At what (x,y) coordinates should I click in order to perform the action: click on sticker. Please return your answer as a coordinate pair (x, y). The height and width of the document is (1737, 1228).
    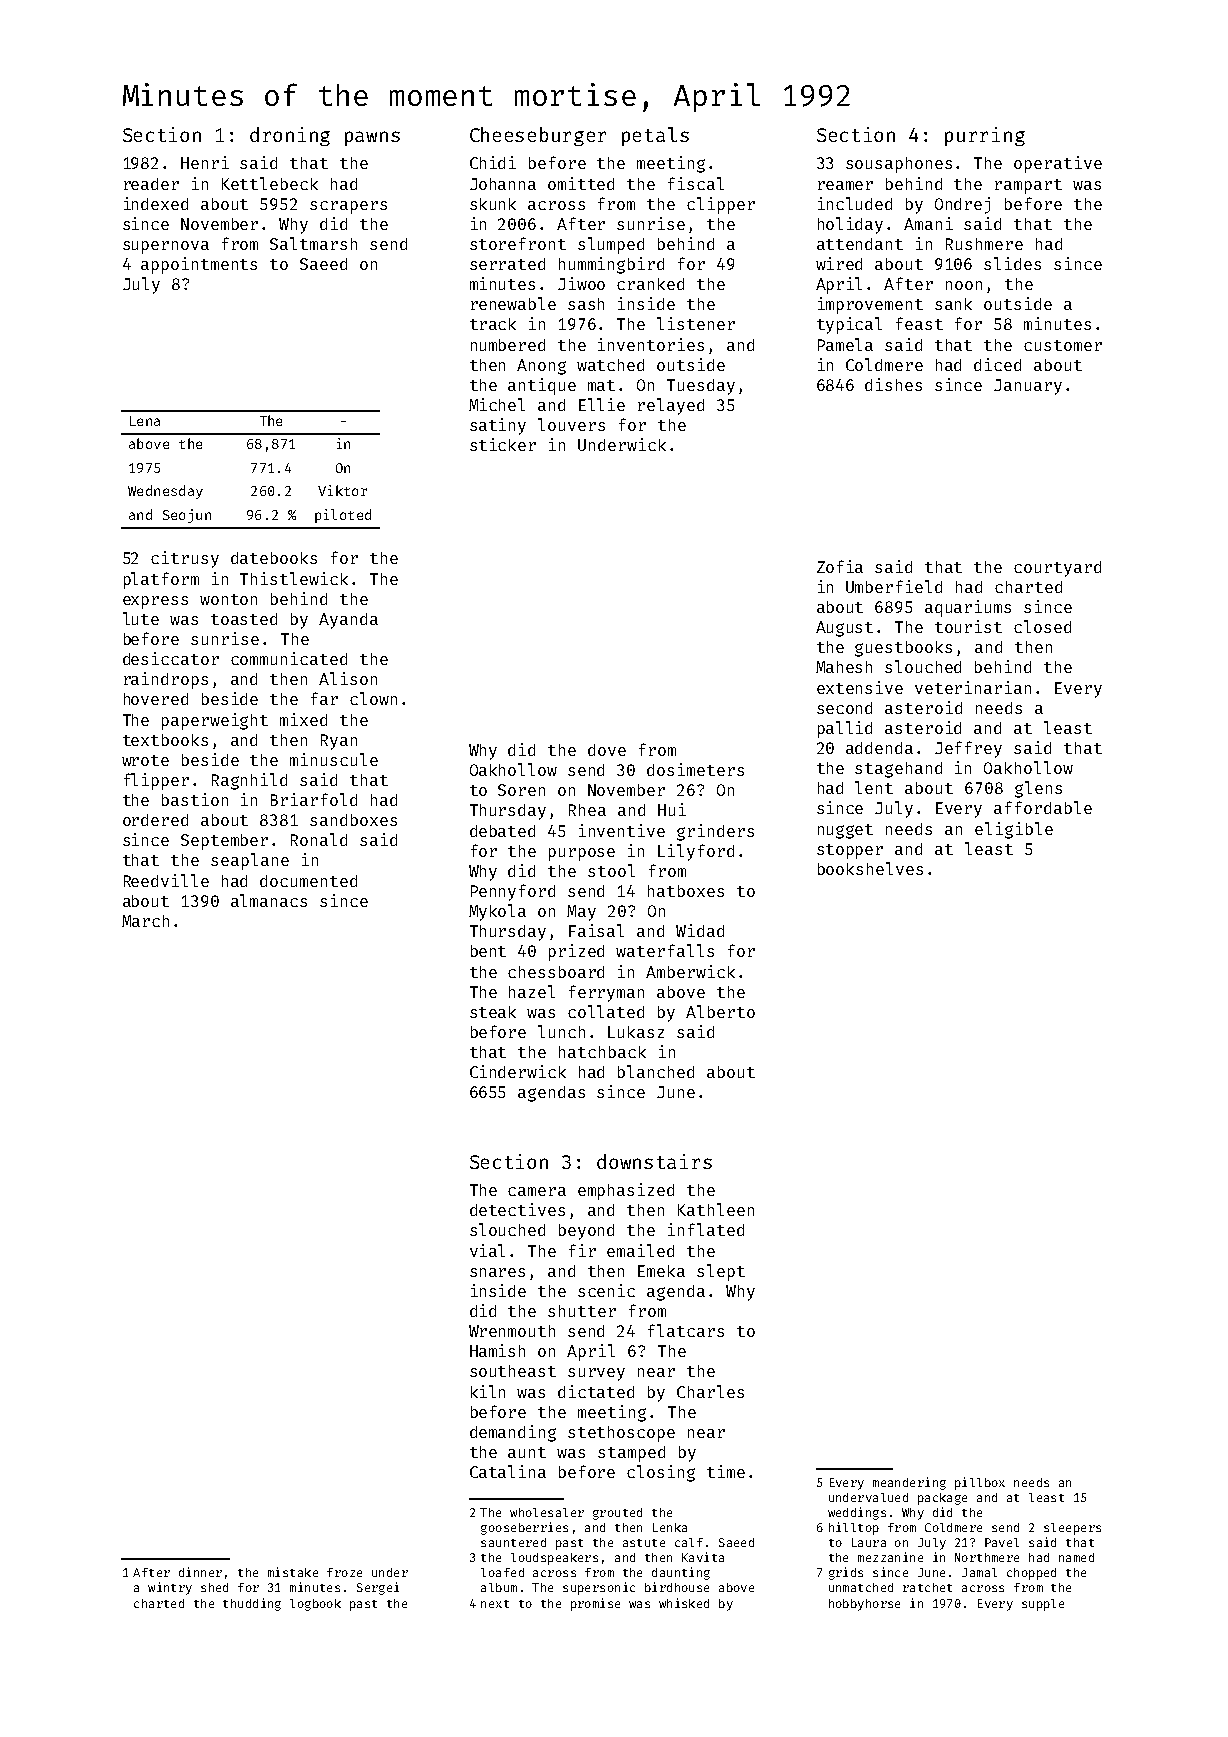
    Looking at the image, I should click on (503, 444).
